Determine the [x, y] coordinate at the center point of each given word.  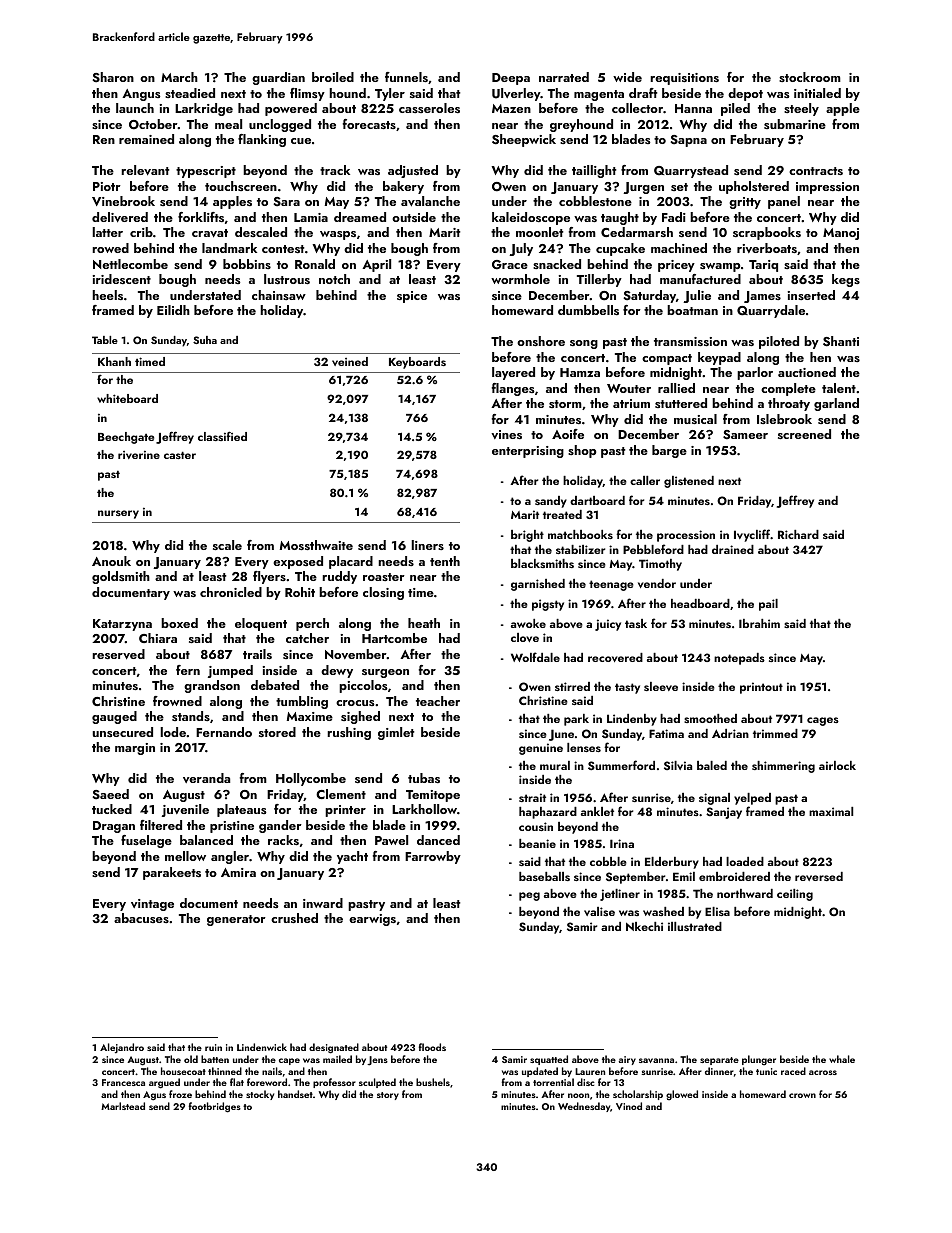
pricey [676, 266]
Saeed [111, 794]
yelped [752, 799]
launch [135, 108]
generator [236, 920]
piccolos [363, 686]
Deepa [511, 79]
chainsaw [279, 295]
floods [432, 1047]
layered [513, 373]
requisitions [684, 79]
